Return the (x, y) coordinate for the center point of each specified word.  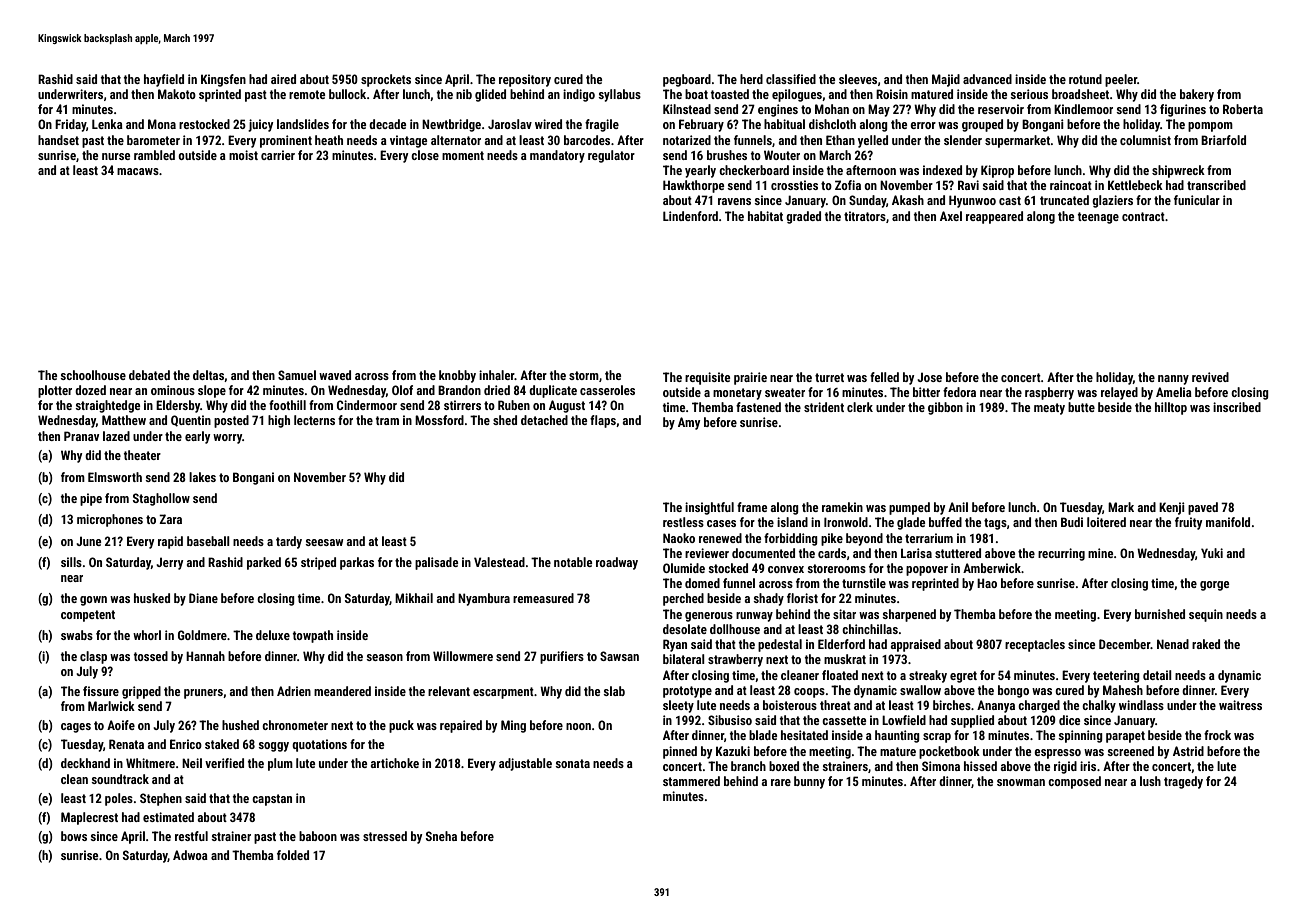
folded (293, 855)
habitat (765, 216)
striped (318, 563)
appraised (916, 645)
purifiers (562, 657)
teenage (1098, 218)
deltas (208, 375)
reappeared (994, 217)
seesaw (324, 542)
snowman (1021, 782)
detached (544, 420)
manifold (1228, 522)
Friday (70, 125)
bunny (809, 782)
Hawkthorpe (693, 186)
